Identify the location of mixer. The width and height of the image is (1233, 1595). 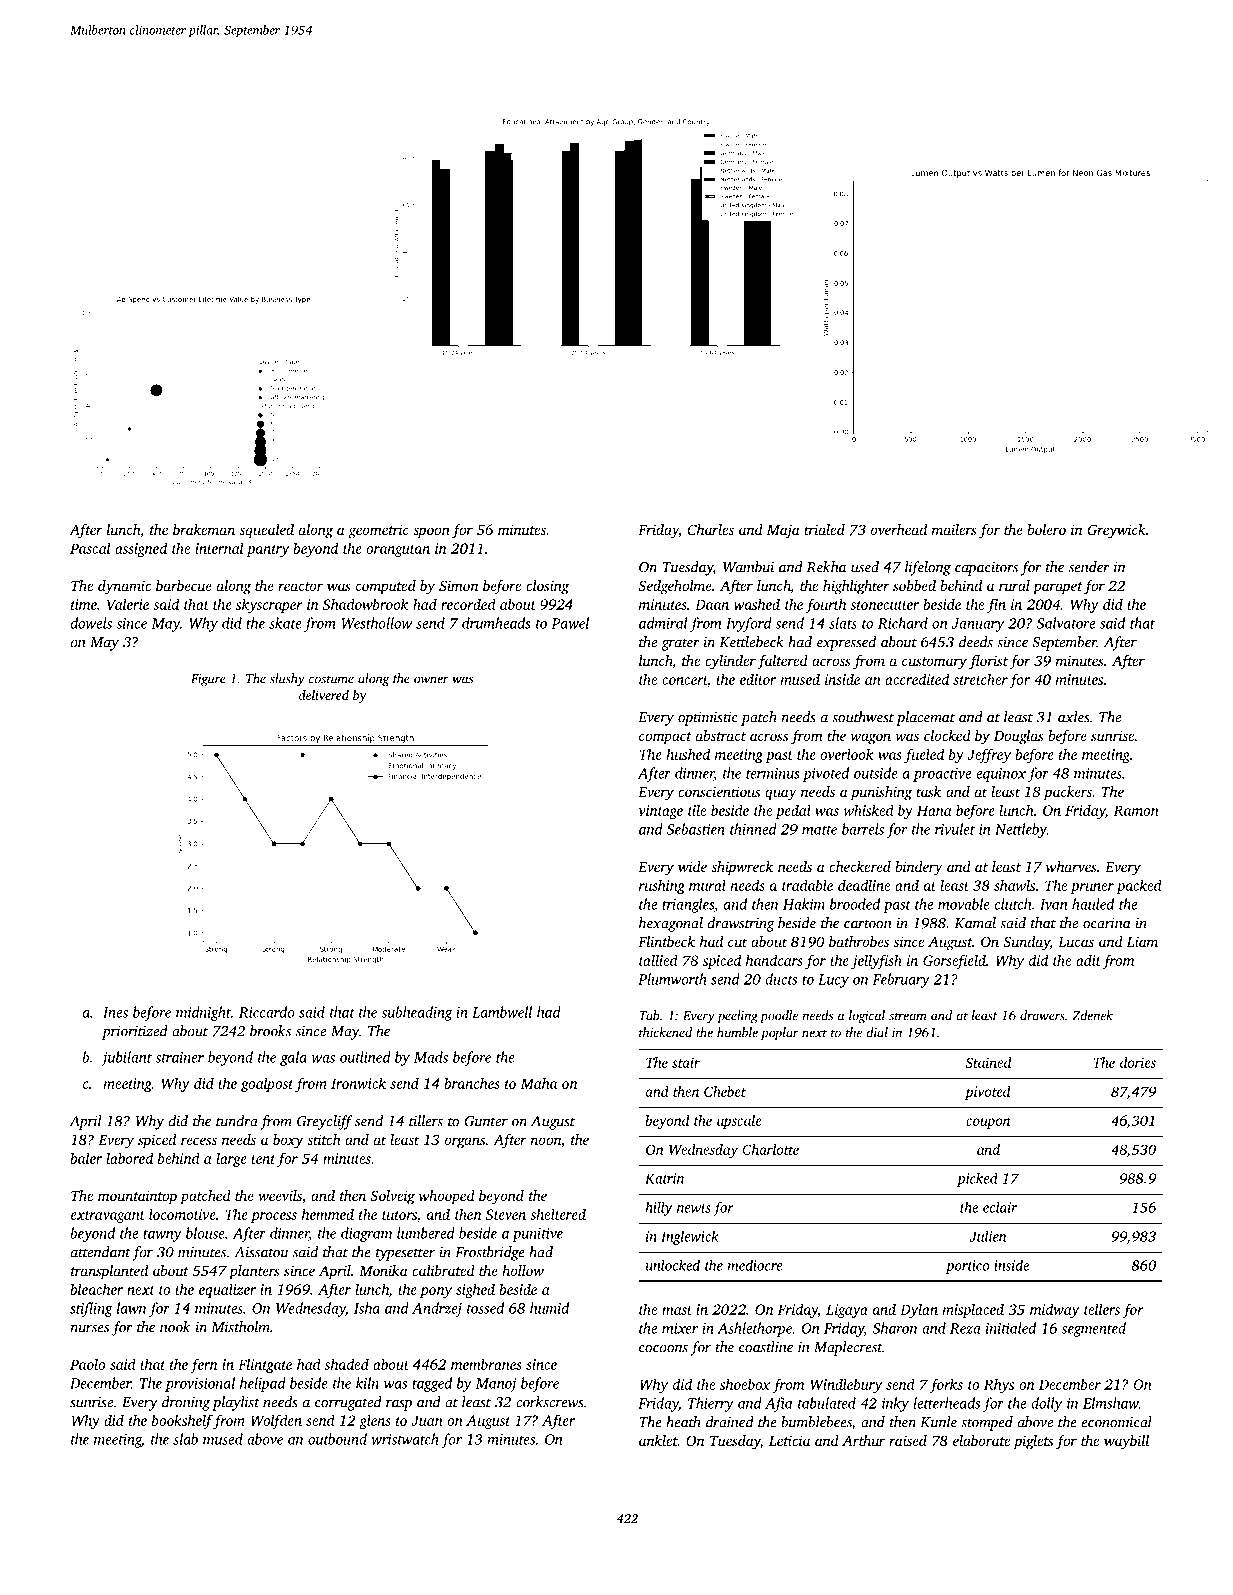
(680, 1328).
